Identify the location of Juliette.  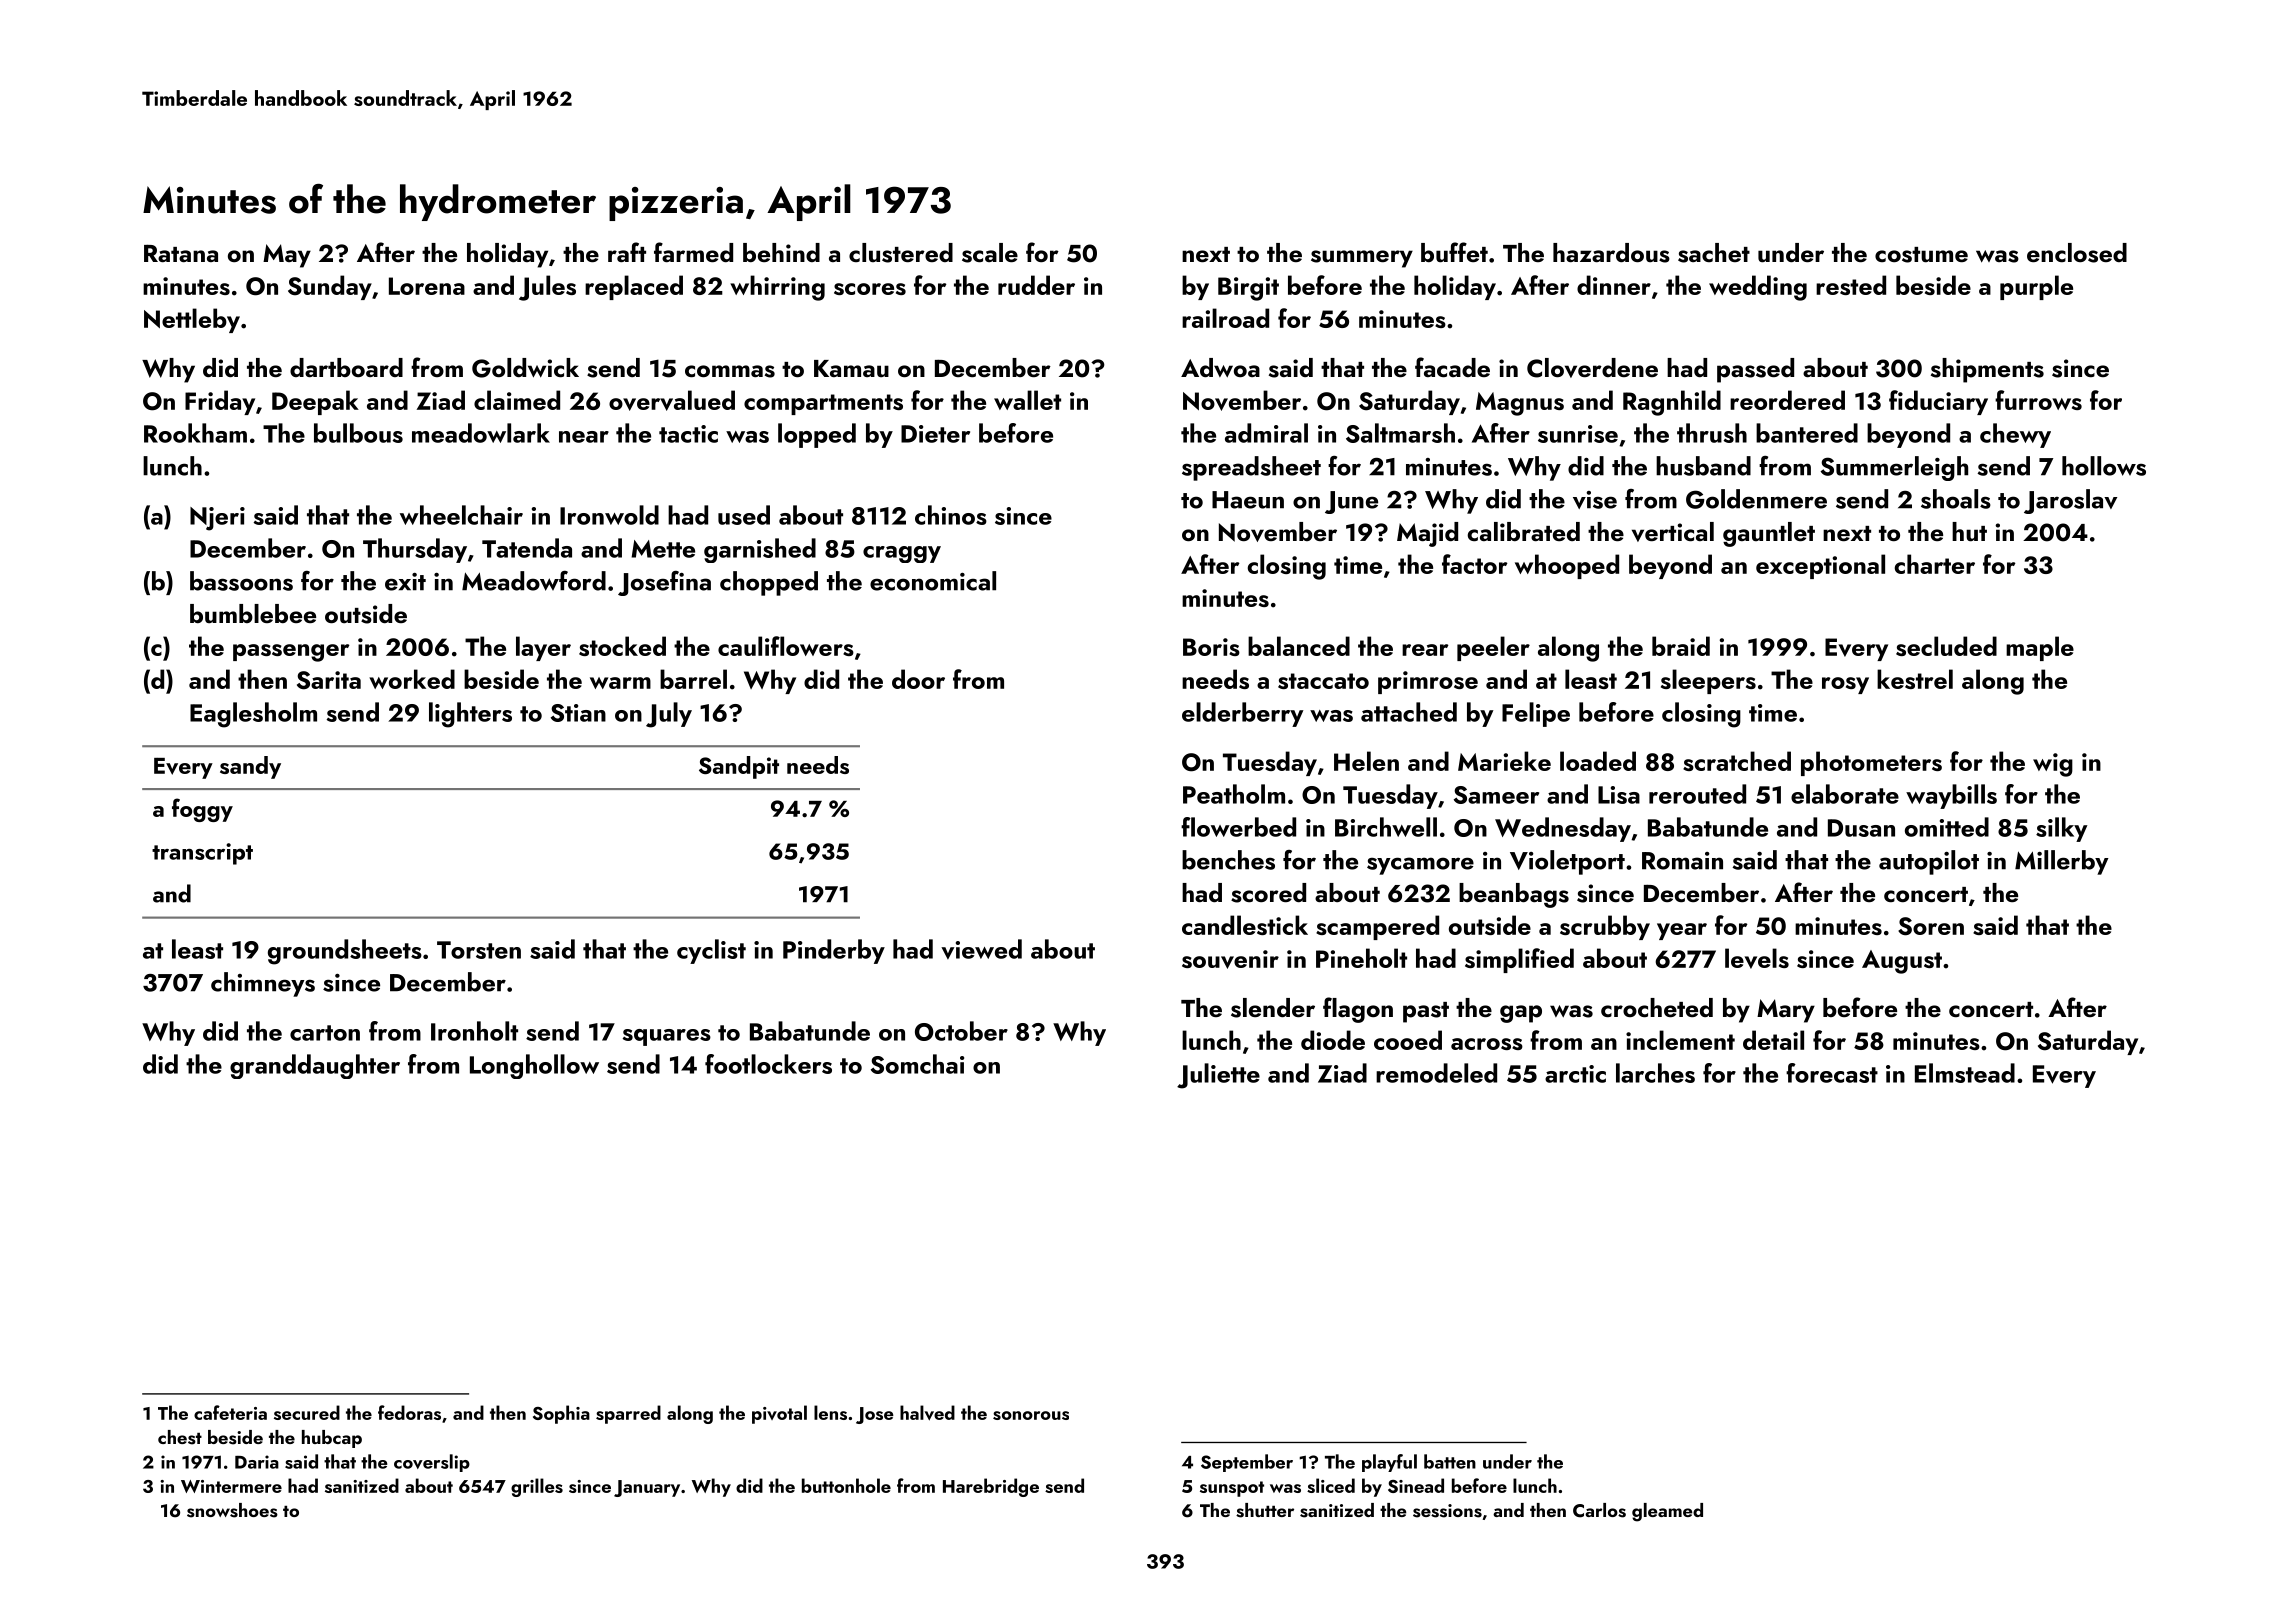
(1218, 1076).
